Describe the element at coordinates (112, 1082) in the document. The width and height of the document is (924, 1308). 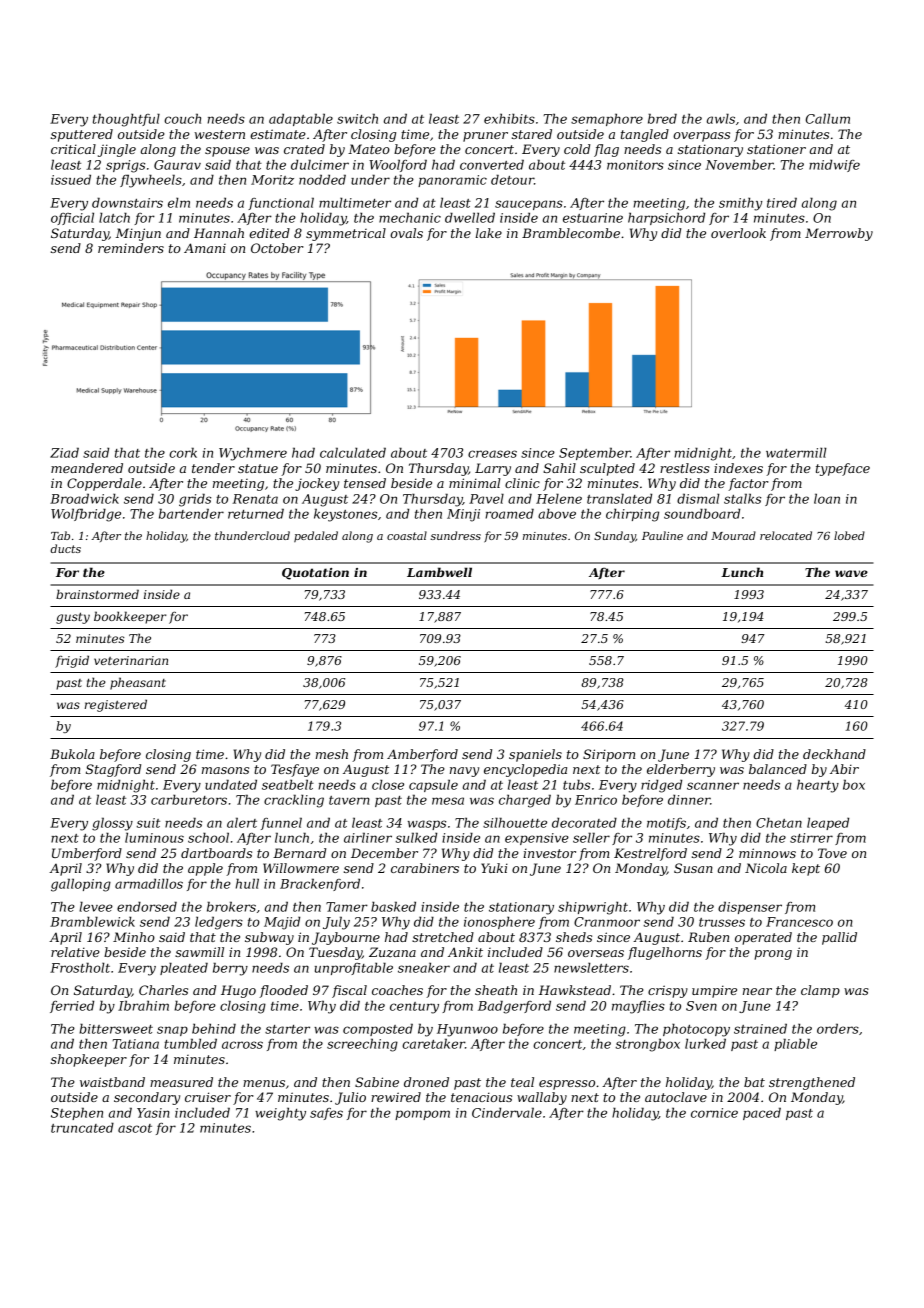
I see `waistband` at that location.
